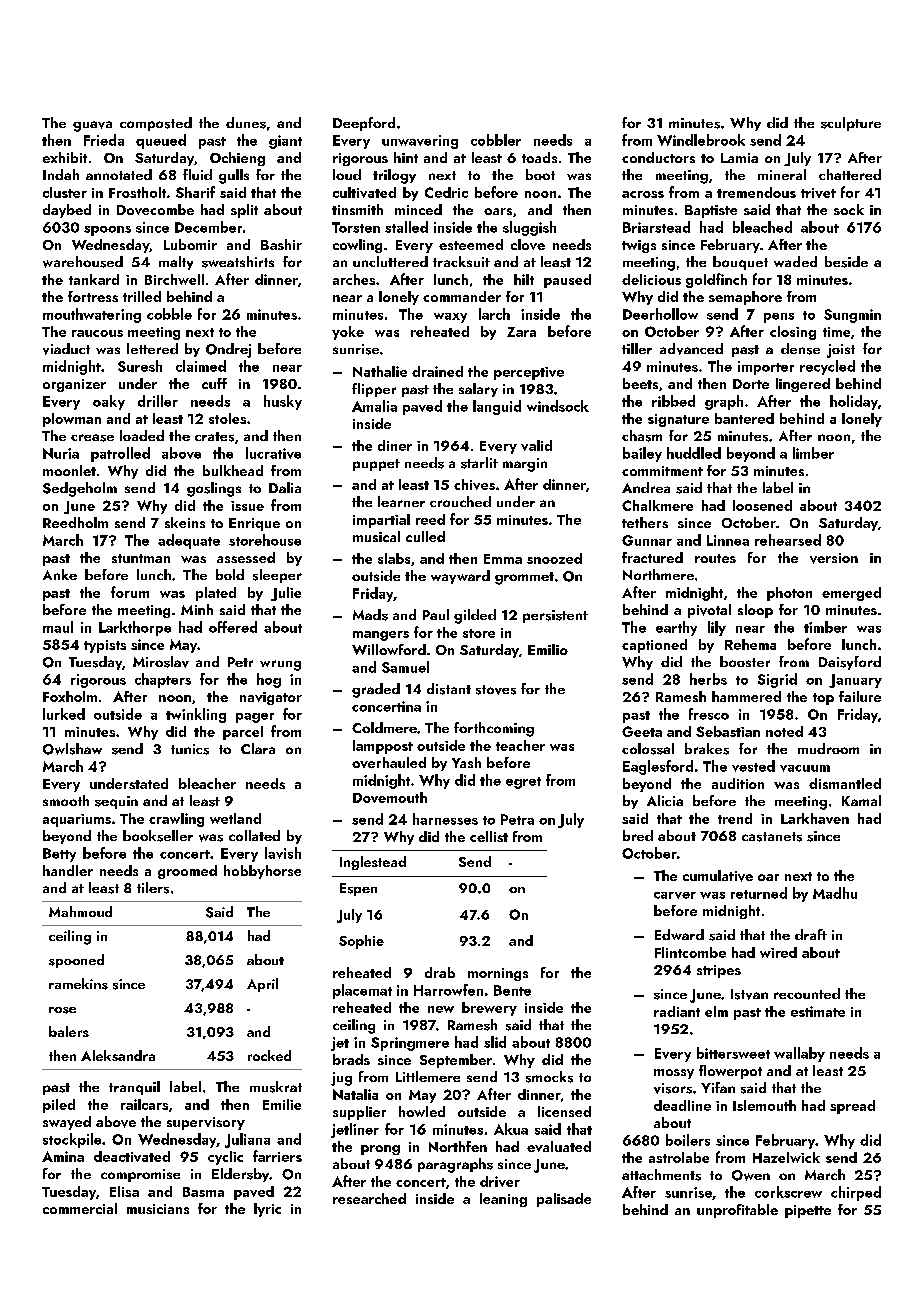  What do you see at coordinates (357, 246) in the document?
I see `cowling` at bounding box center [357, 246].
